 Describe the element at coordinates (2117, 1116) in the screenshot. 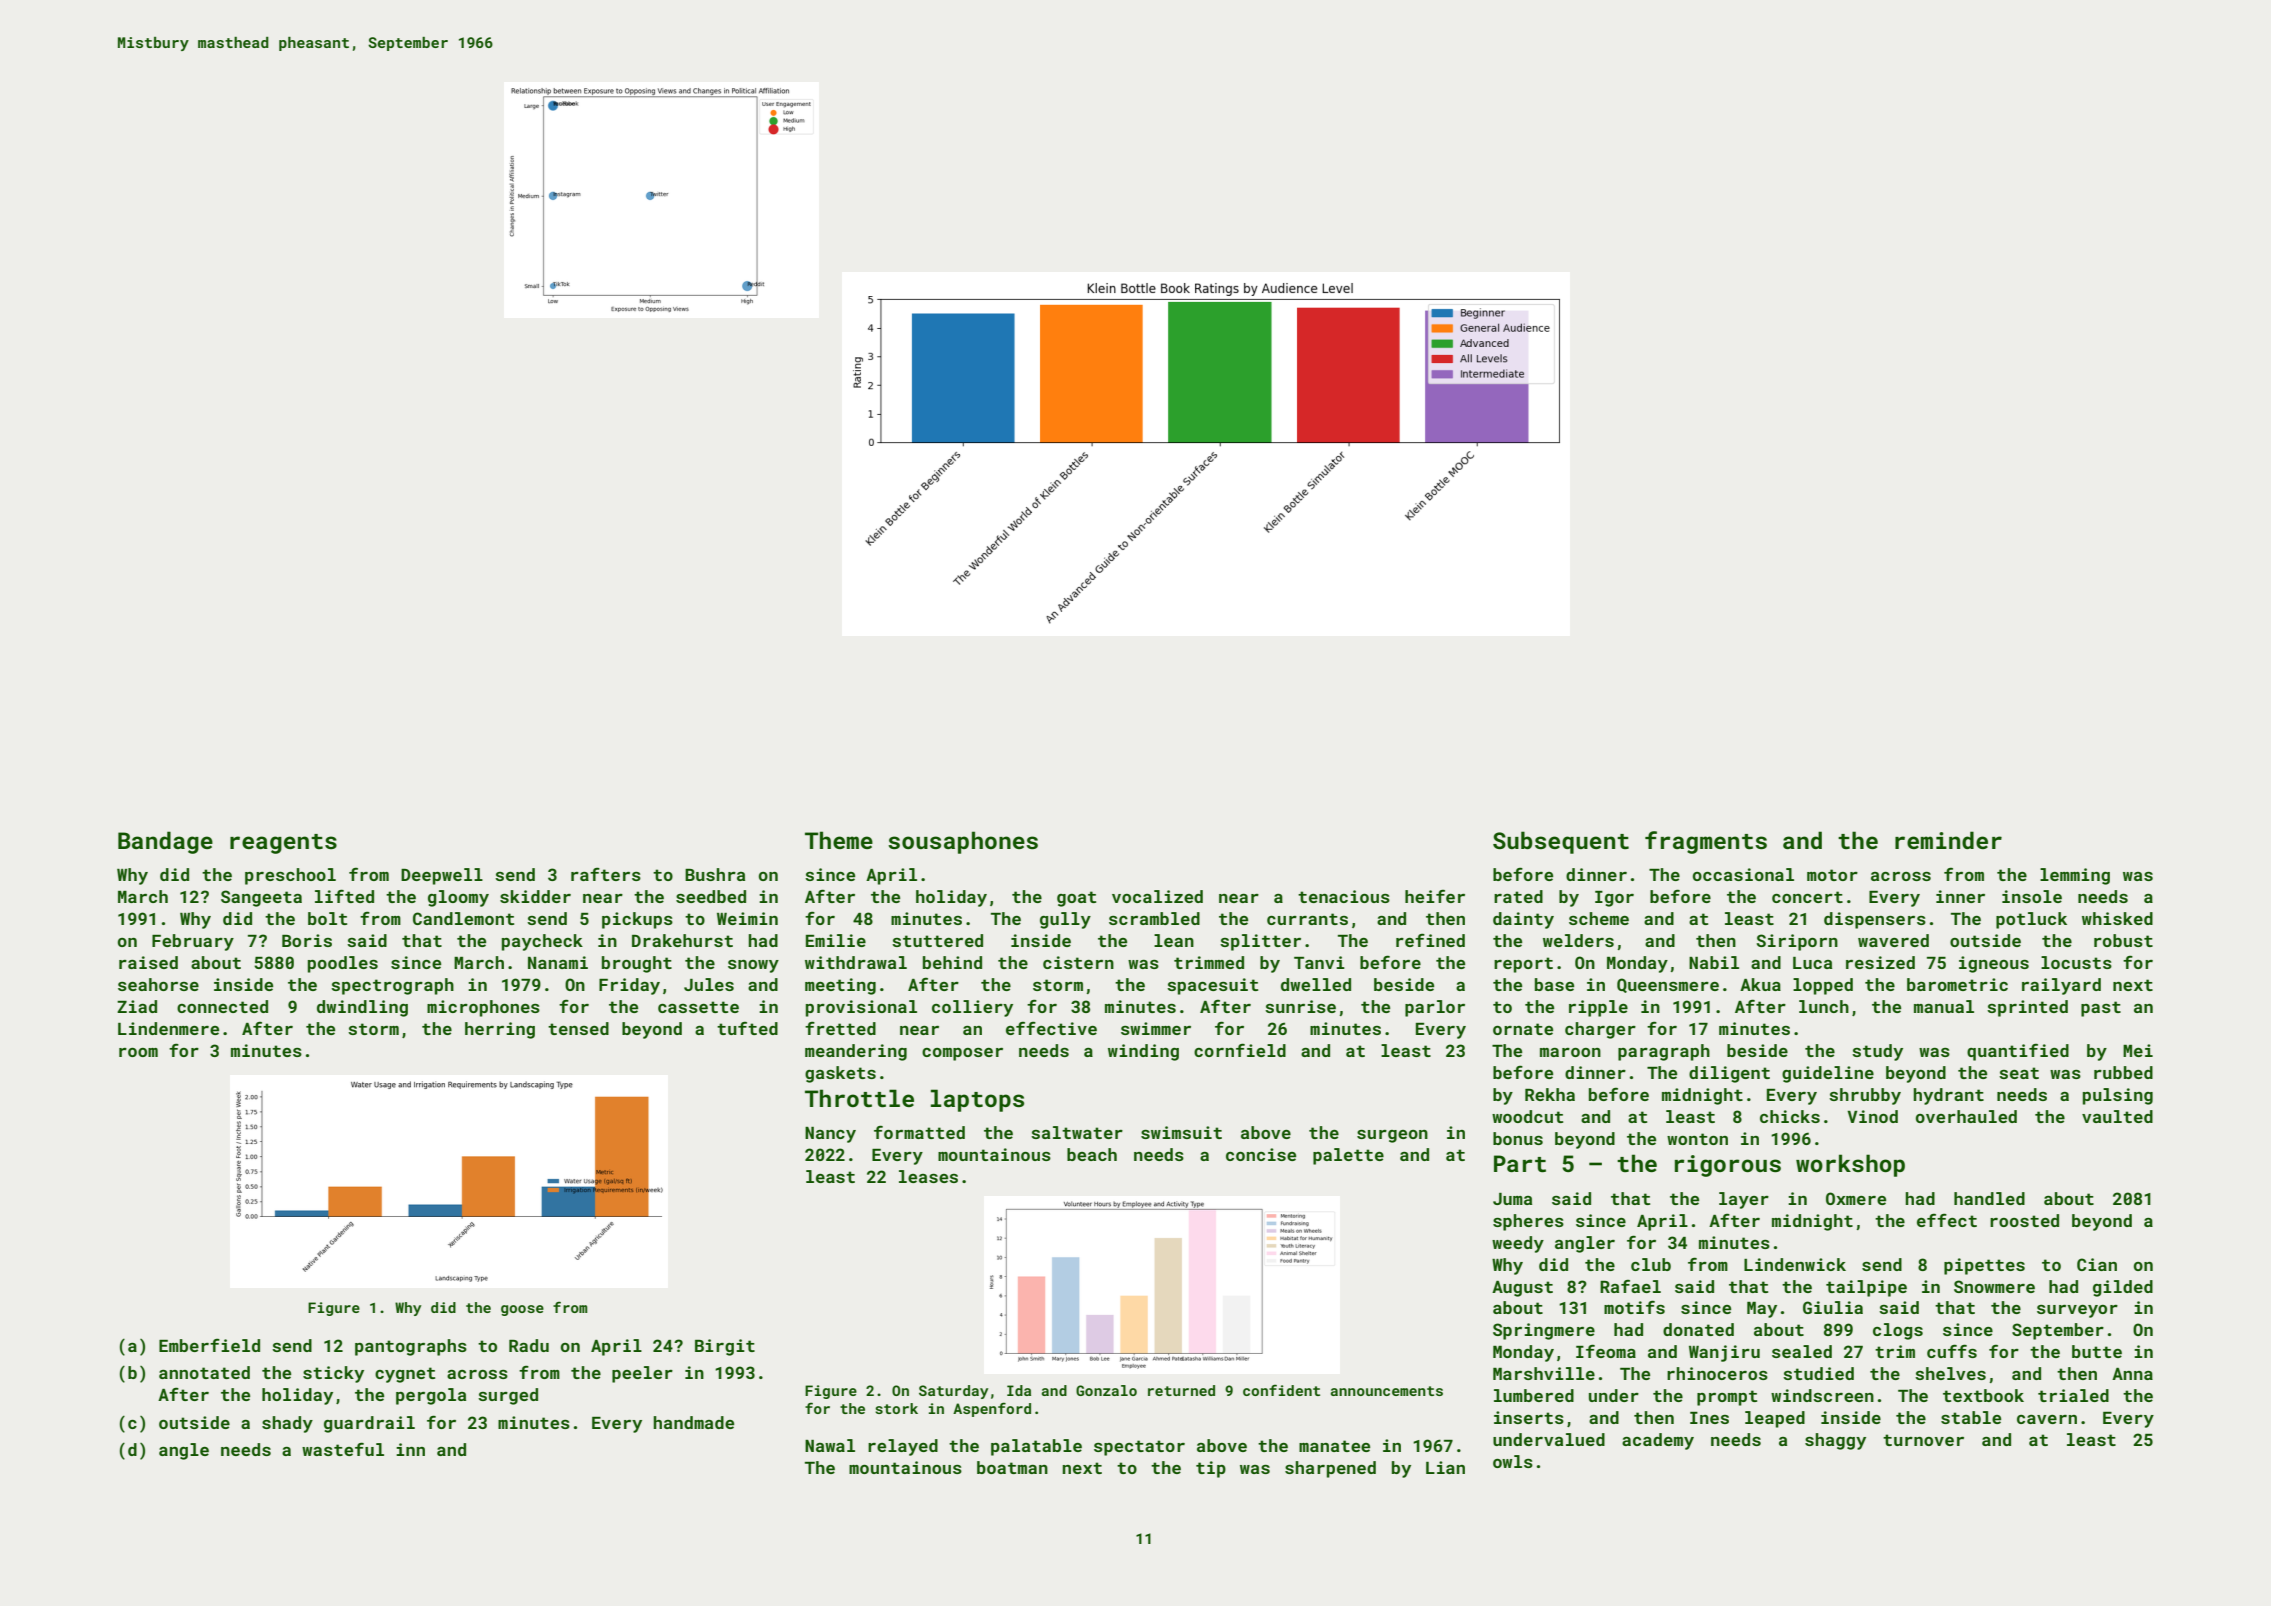

I see `vaulted` at that location.
